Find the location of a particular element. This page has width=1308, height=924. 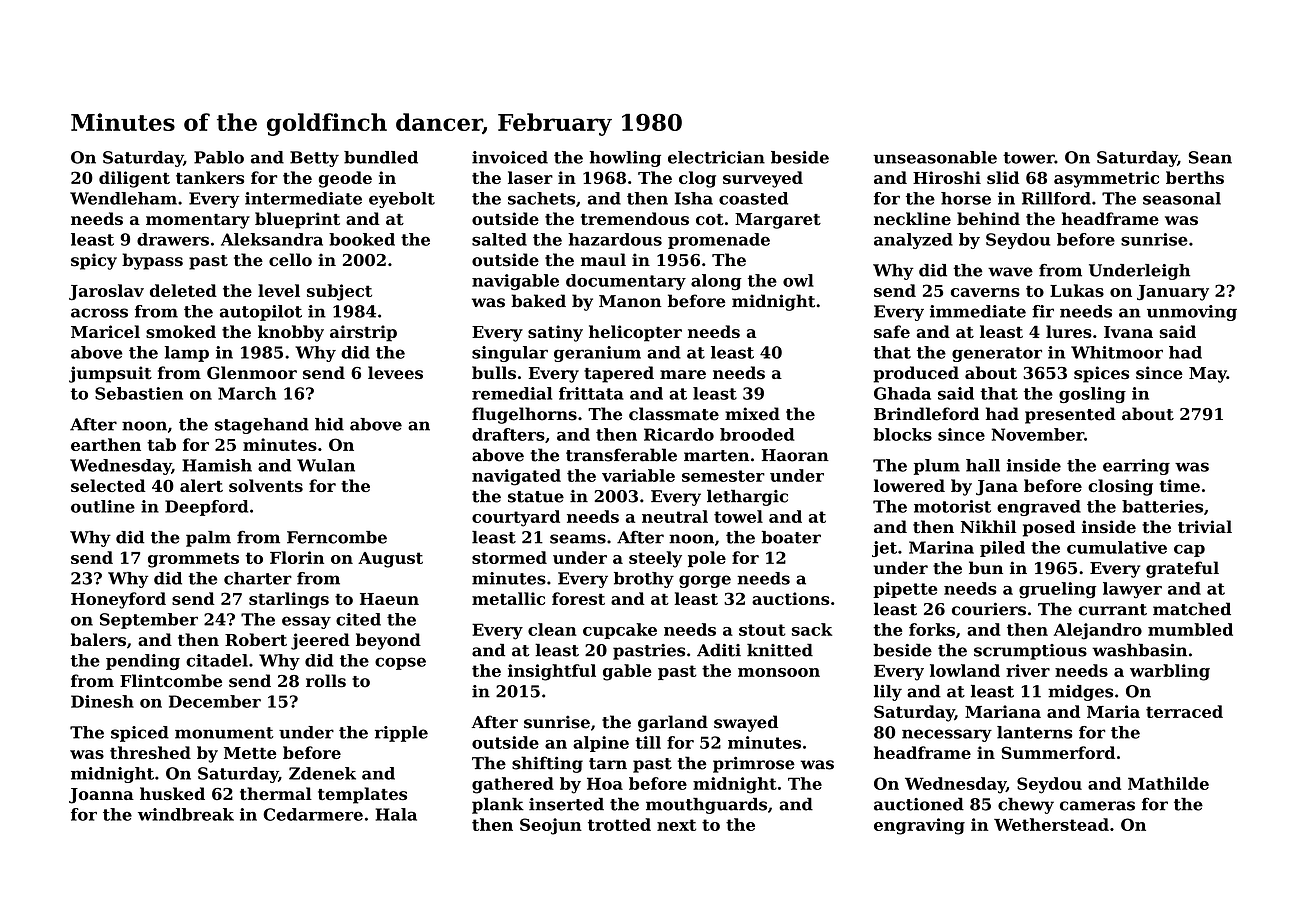

Cedarmere is located at coordinates (313, 814).
